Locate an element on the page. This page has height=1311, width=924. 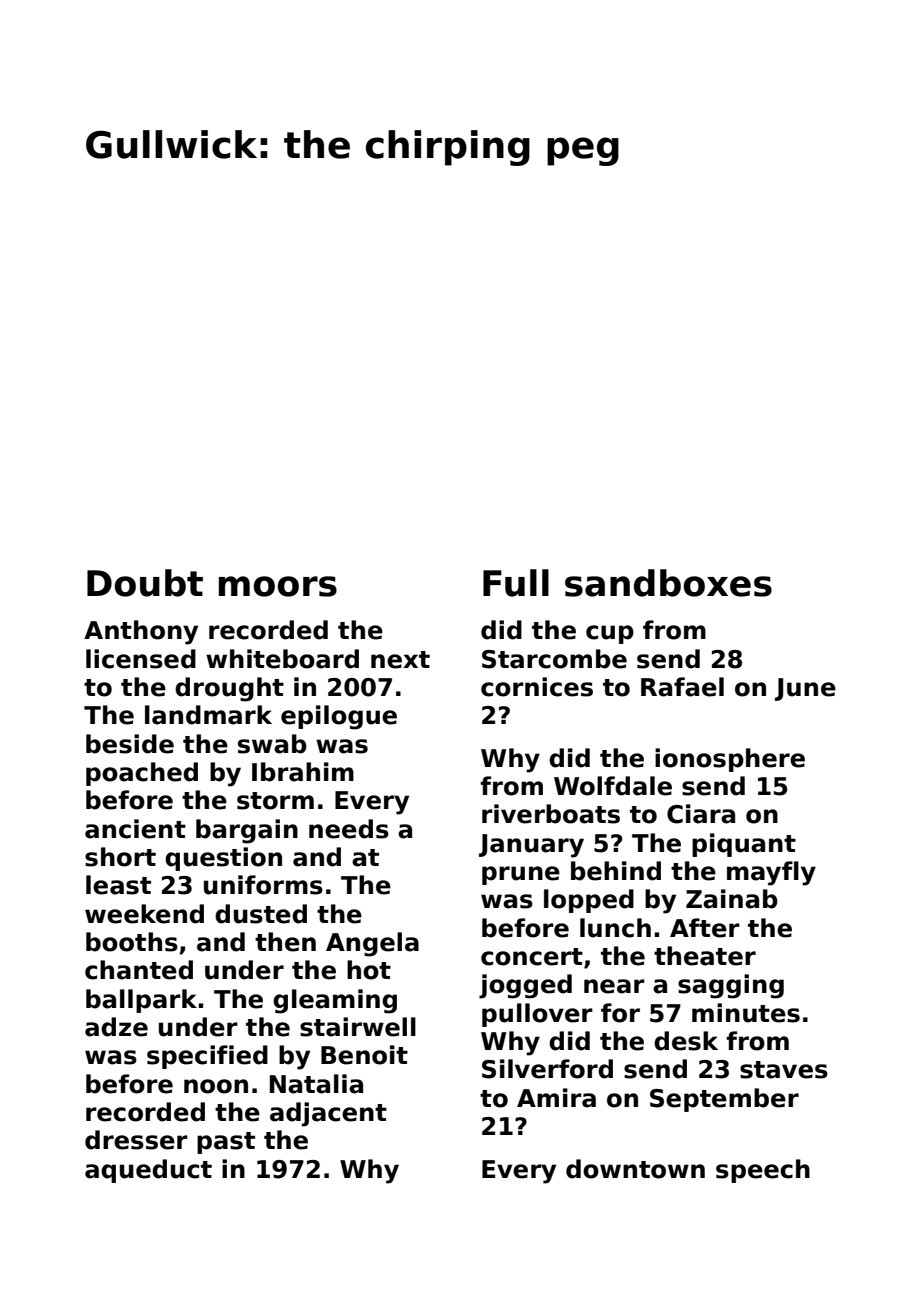
jogged is located at coordinates (525, 986).
